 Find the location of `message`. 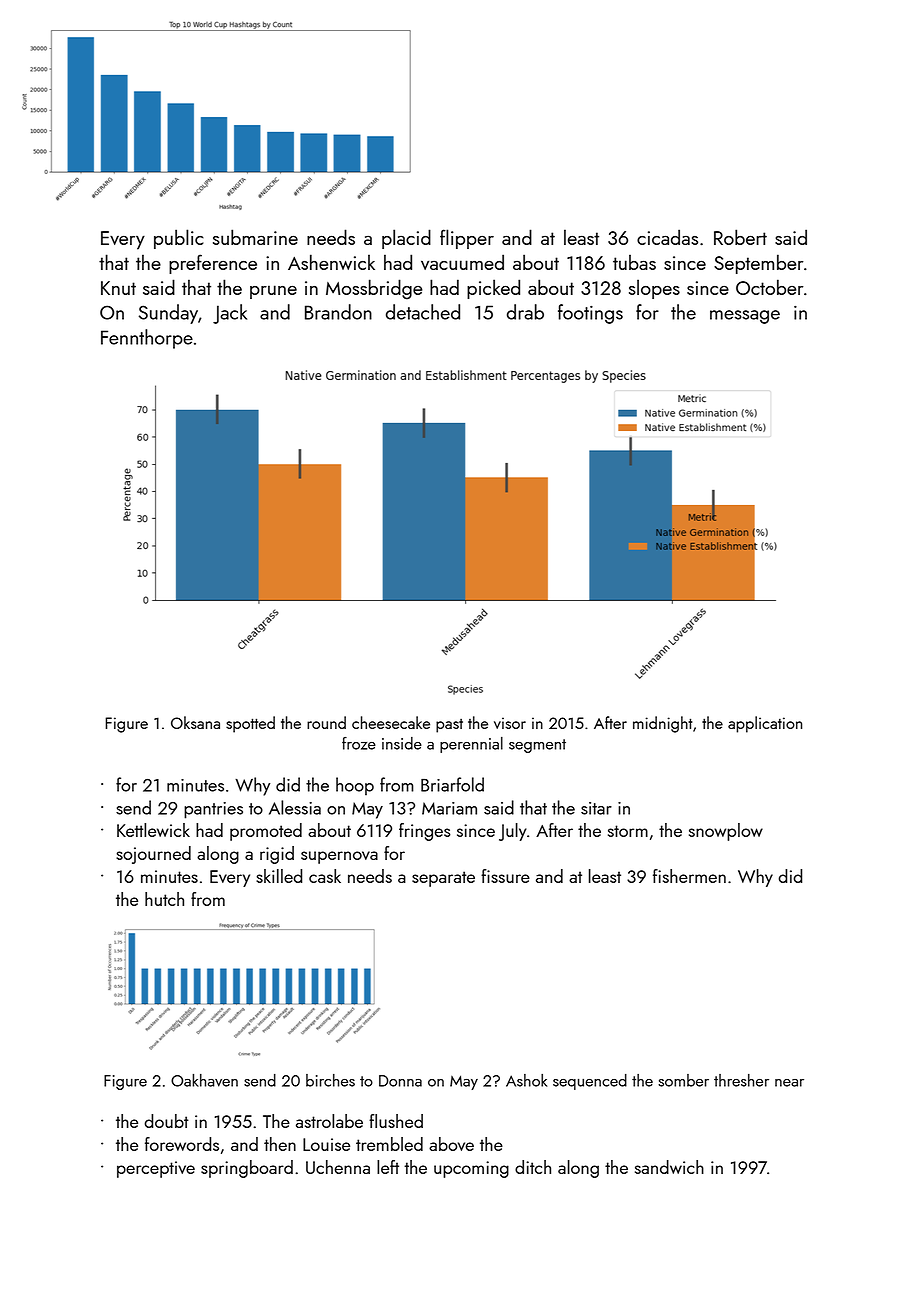

message is located at coordinates (745, 317).
